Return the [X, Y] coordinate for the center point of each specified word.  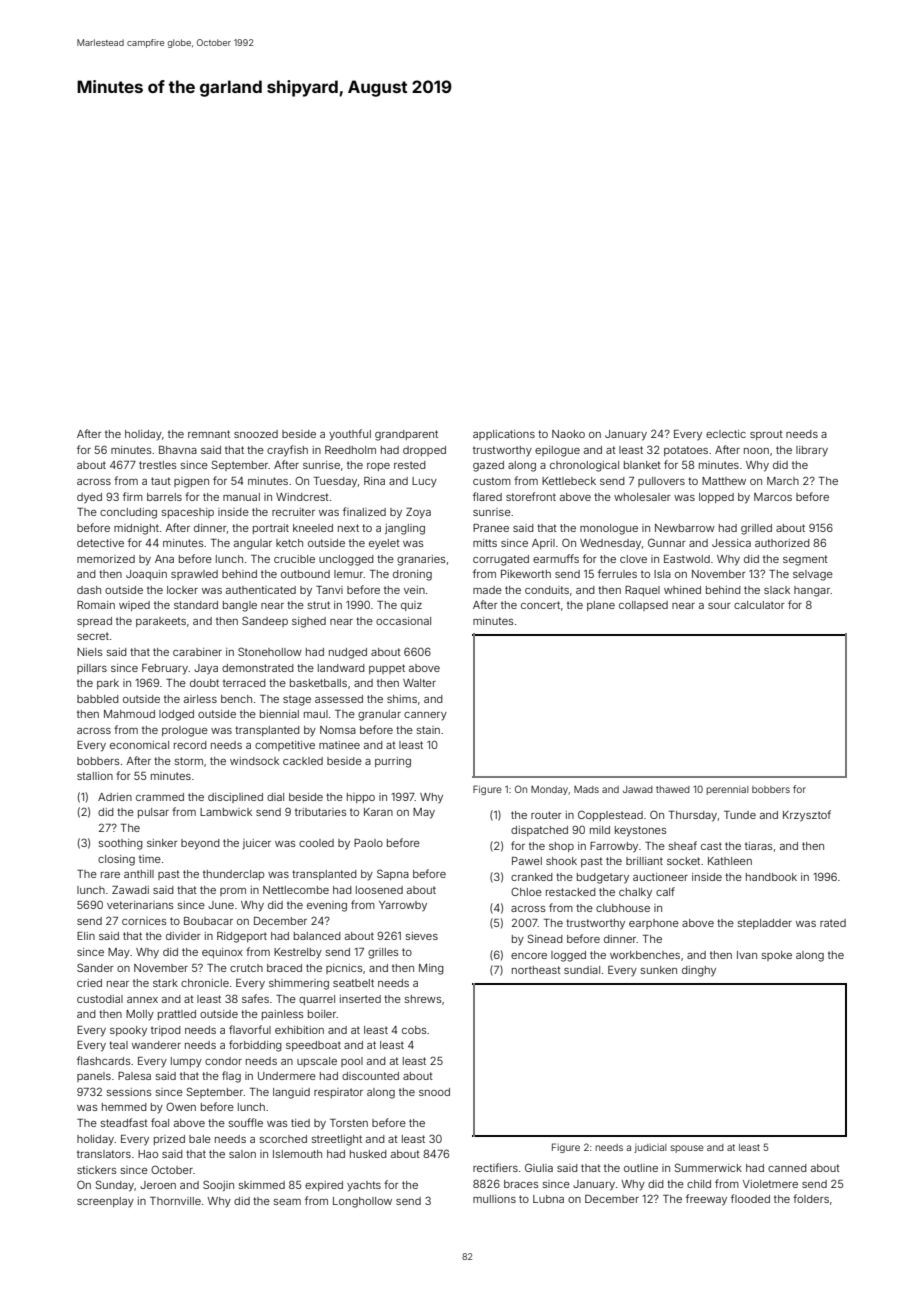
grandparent [406, 435]
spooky [128, 1031]
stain [428, 730]
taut [161, 481]
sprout [766, 435]
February [165, 669]
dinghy [699, 971]
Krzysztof [807, 816]
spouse [687, 1149]
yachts [364, 1186]
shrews [423, 999]
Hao [148, 1154]
